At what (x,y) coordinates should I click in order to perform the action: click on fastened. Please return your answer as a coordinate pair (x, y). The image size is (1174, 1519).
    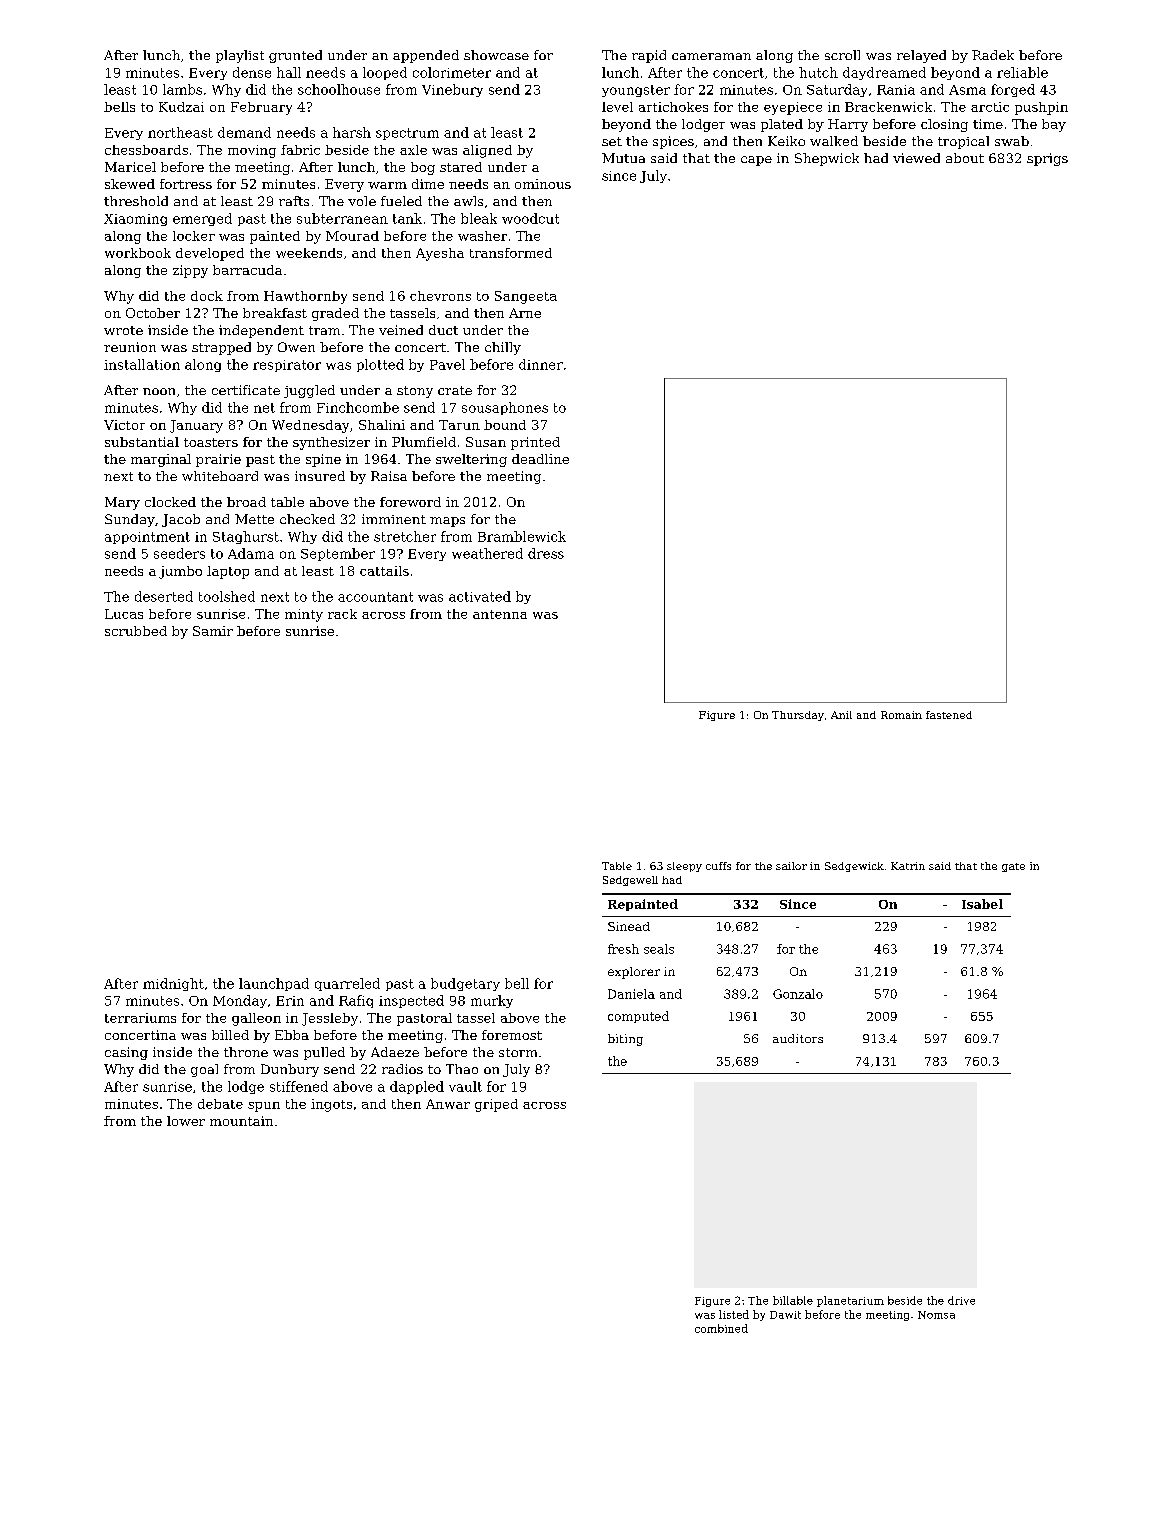
    Looking at the image, I should click on (949, 715).
